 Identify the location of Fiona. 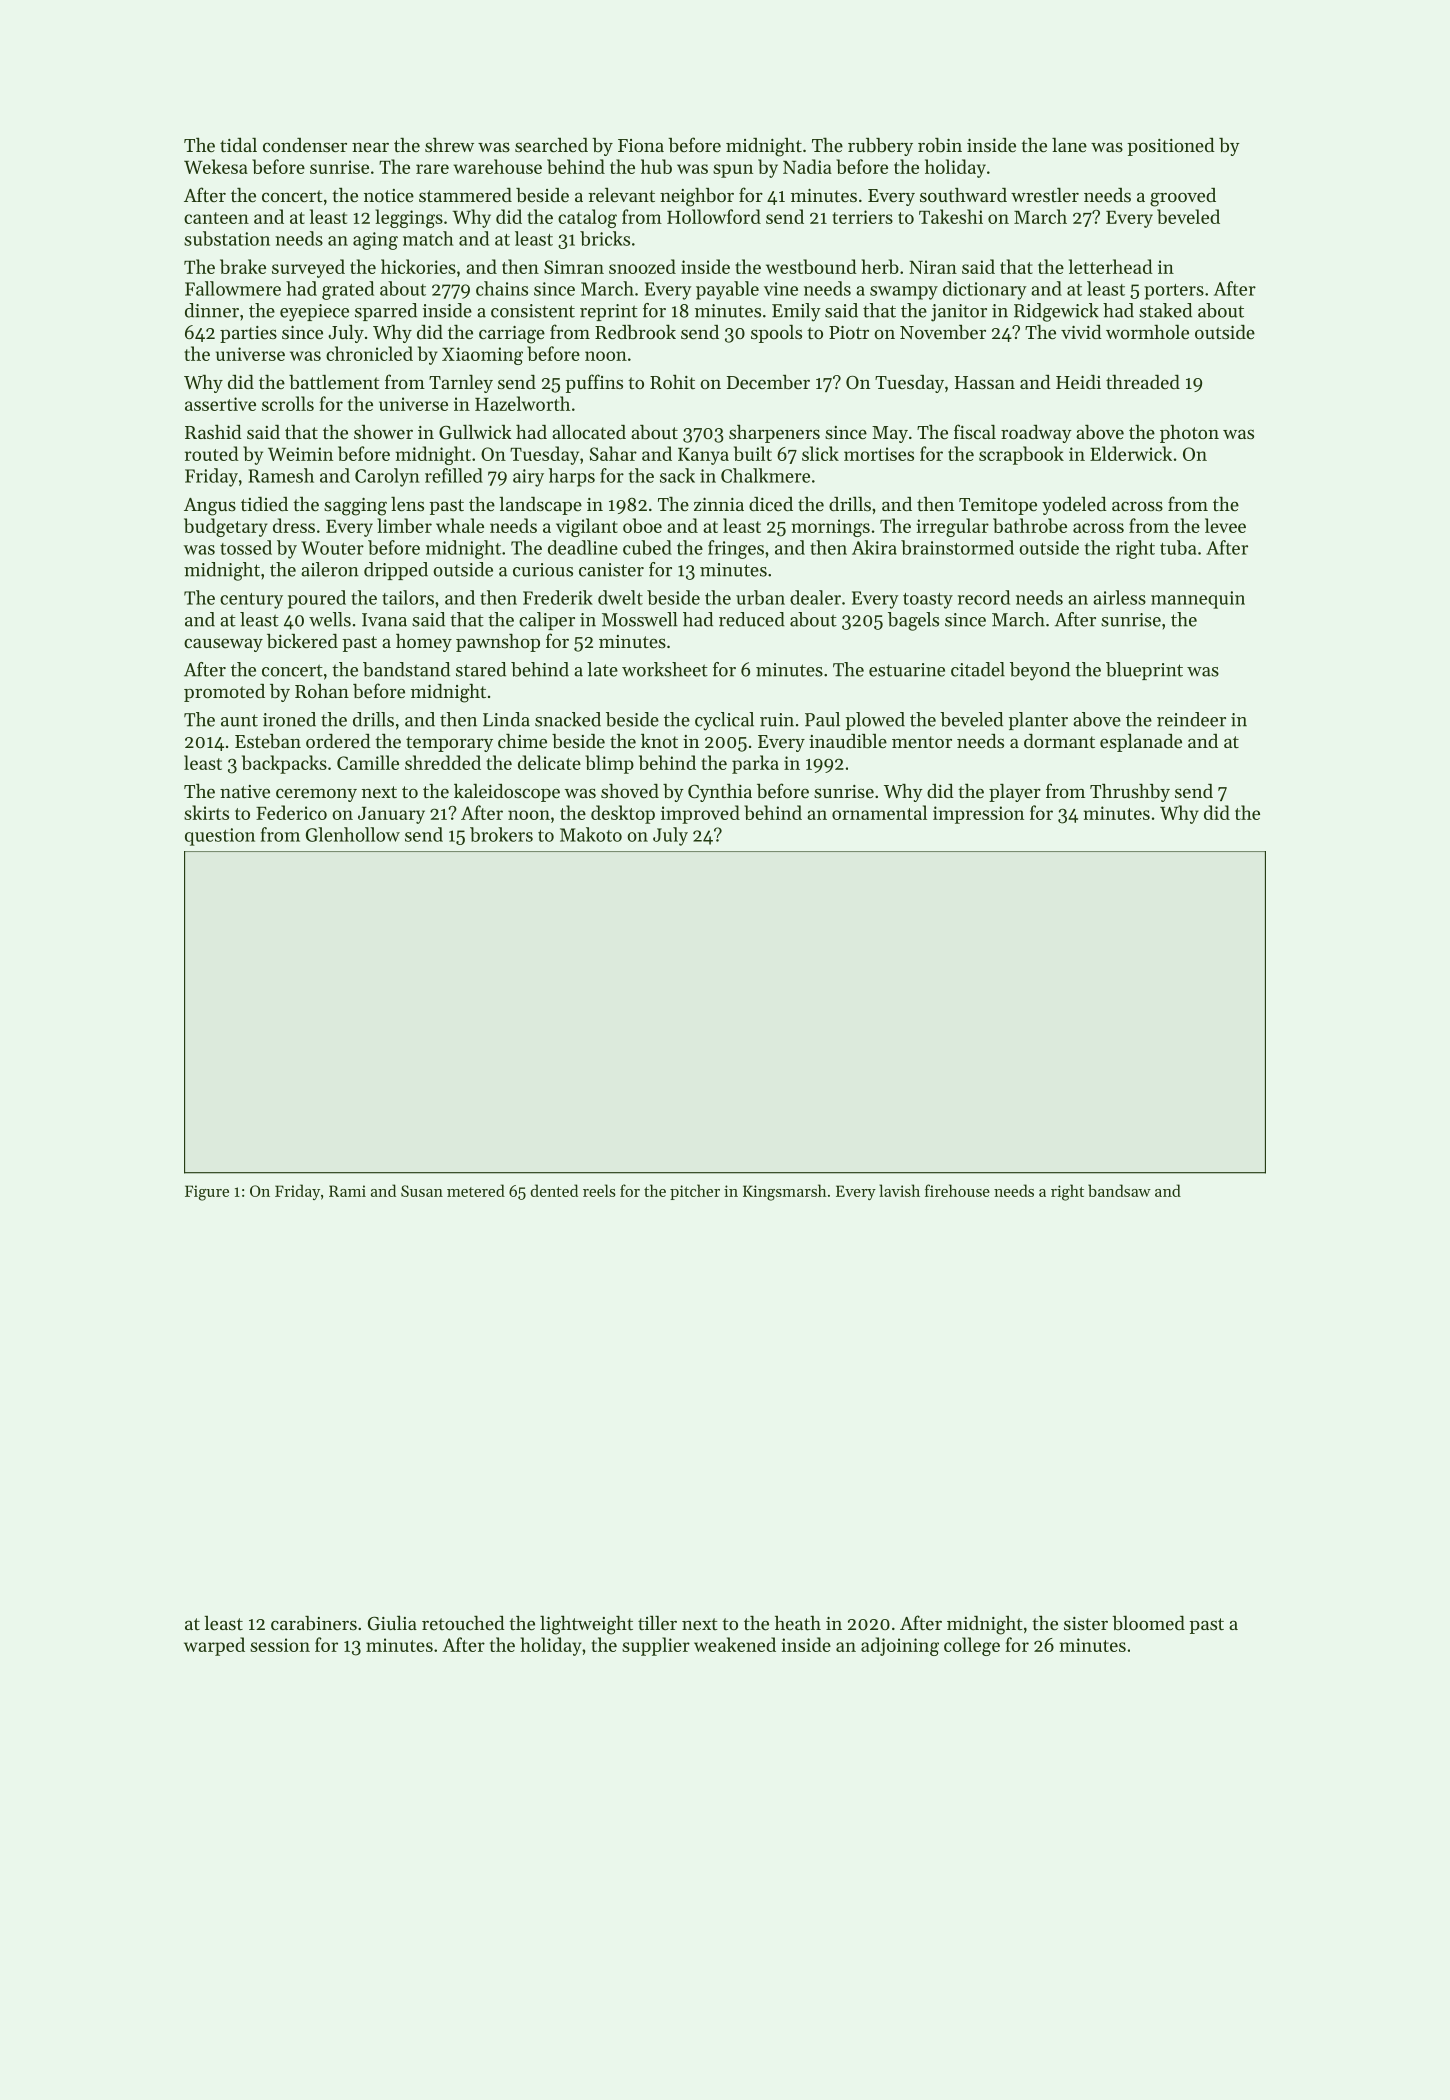
(641, 145).
